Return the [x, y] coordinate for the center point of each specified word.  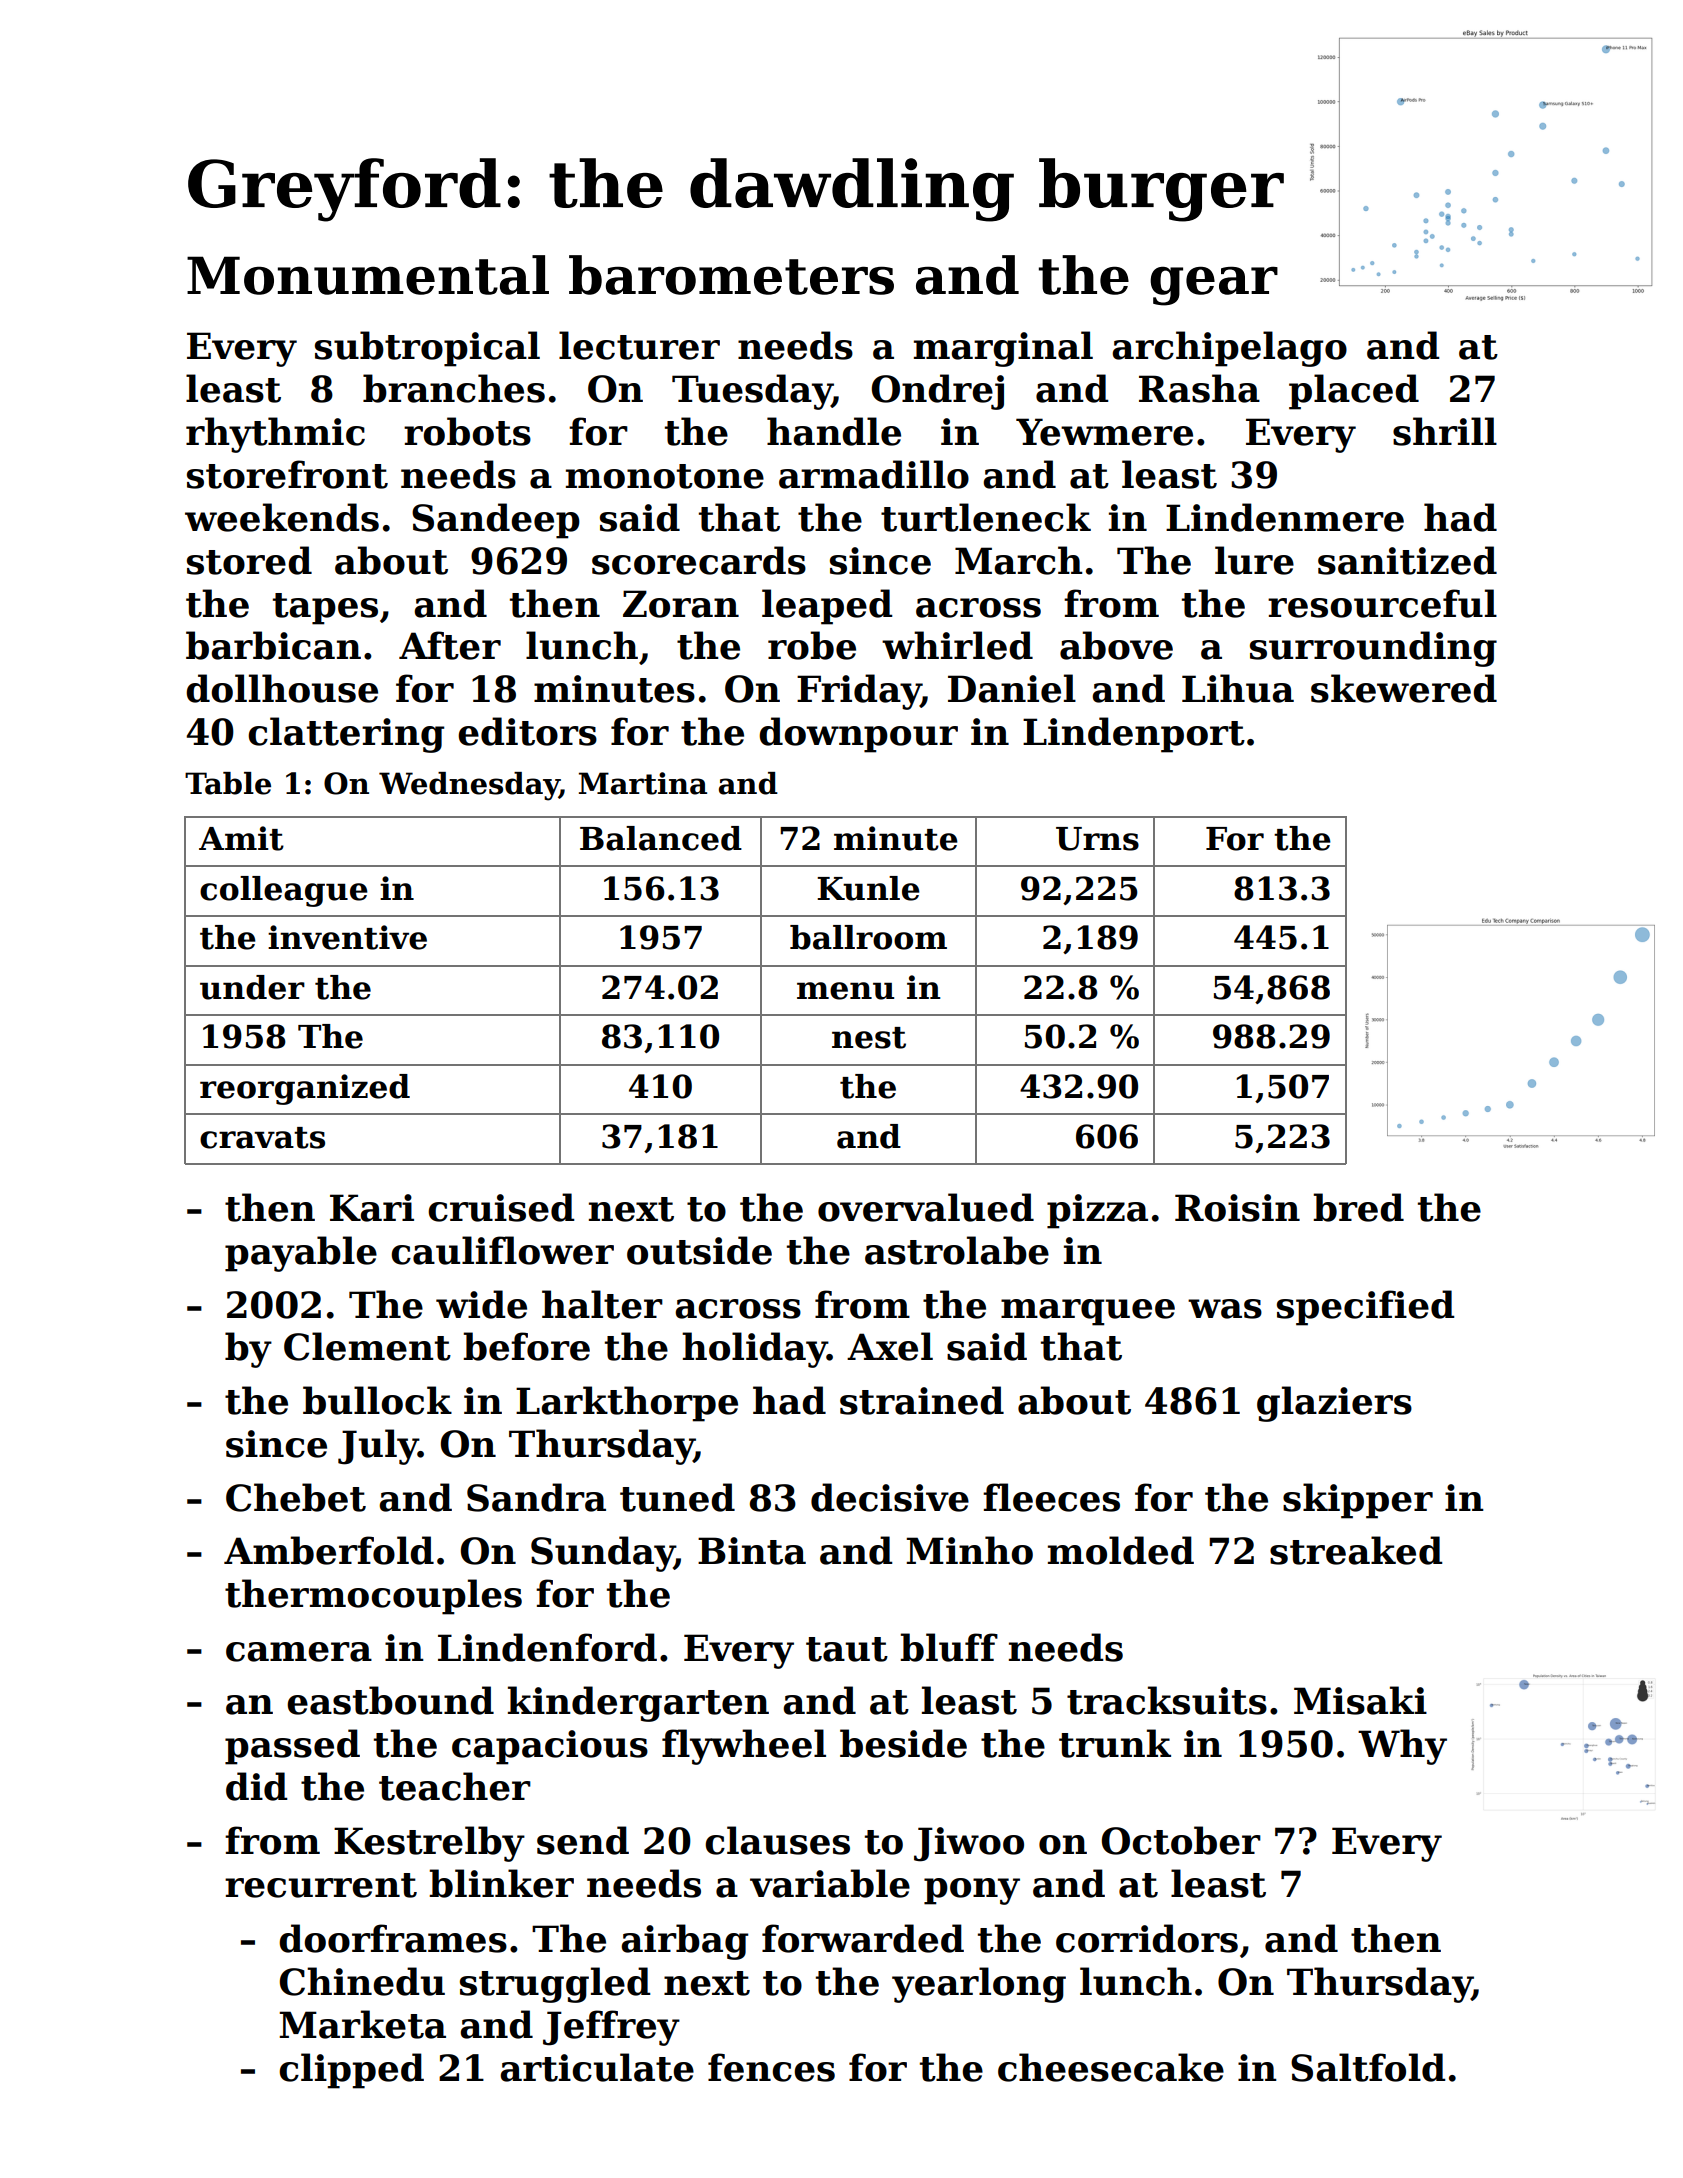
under [252, 987]
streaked [1356, 1550]
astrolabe [957, 1250]
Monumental [368, 275]
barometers [731, 275]
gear [1214, 286]
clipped [351, 2071]
